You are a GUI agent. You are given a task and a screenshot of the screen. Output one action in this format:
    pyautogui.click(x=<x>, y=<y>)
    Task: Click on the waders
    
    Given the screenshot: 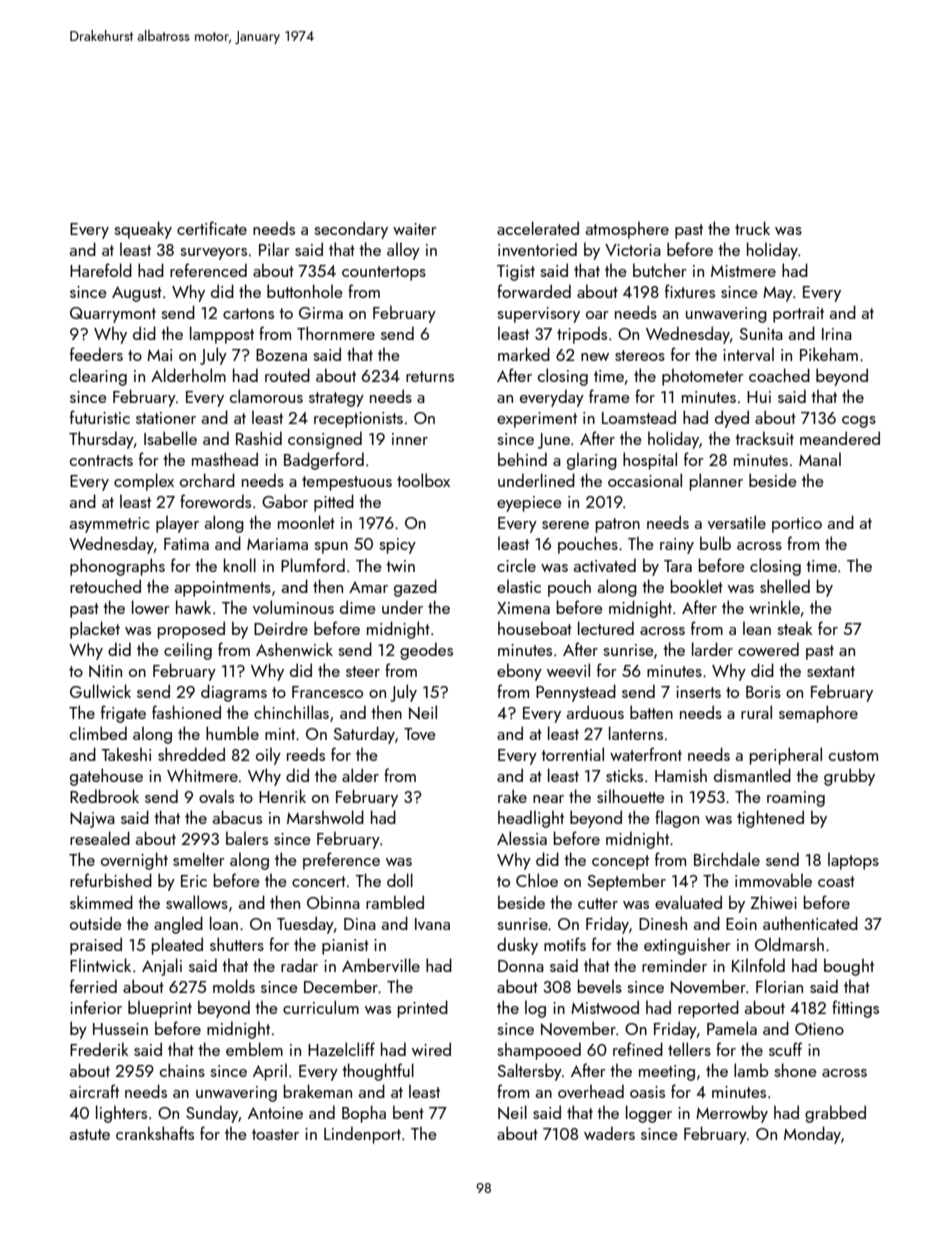 What is the action you would take?
    pyautogui.click(x=609, y=1133)
